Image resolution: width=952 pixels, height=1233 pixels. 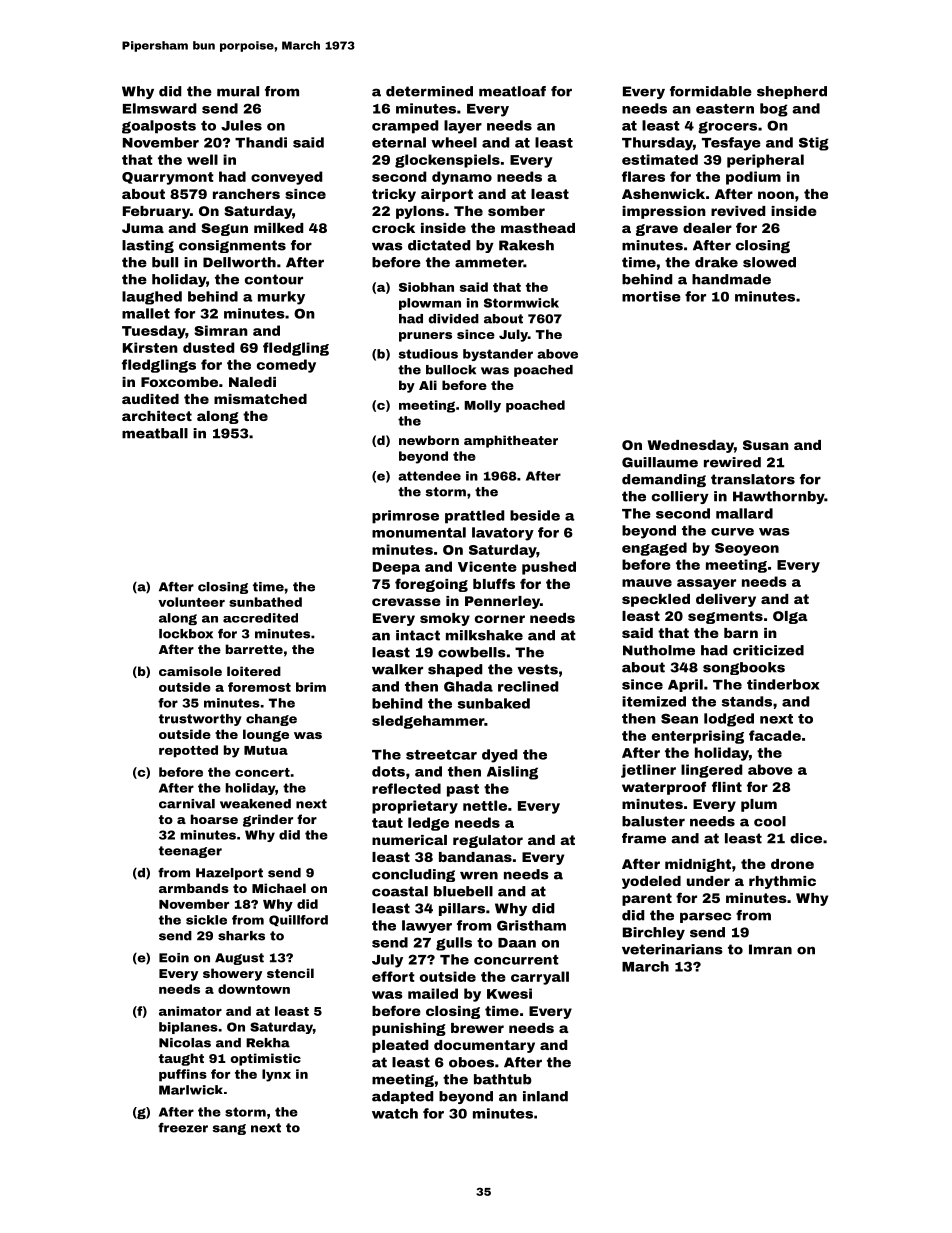 I want to click on mallard, so click(x=744, y=513).
